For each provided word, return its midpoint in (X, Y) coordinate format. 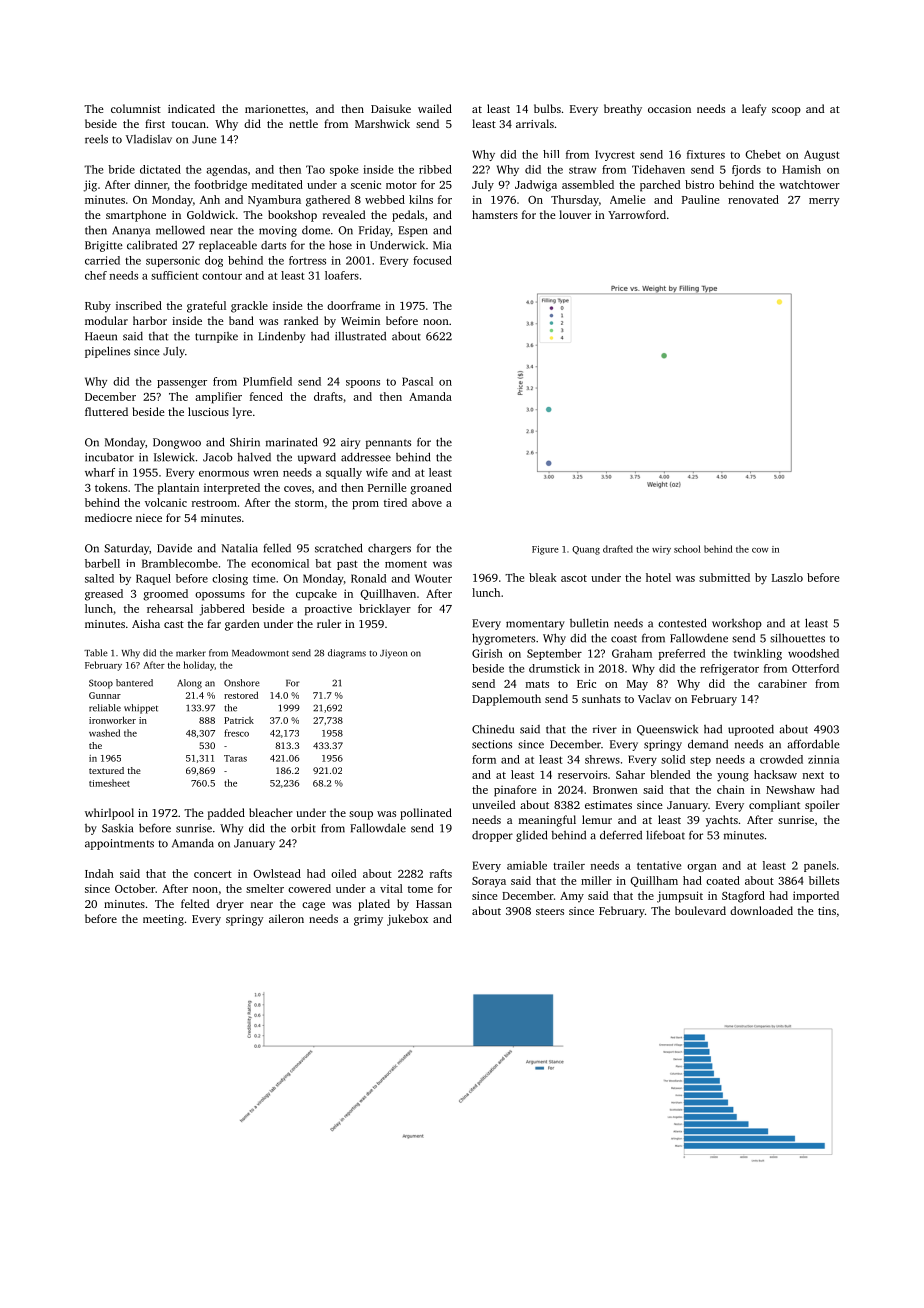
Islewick (174, 457)
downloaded (761, 910)
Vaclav (654, 698)
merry (824, 202)
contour (222, 276)
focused (432, 260)
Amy (572, 897)
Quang (586, 550)
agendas (226, 170)
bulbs (547, 108)
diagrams (347, 654)
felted (195, 903)
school (687, 549)
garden (242, 625)
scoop (786, 111)
